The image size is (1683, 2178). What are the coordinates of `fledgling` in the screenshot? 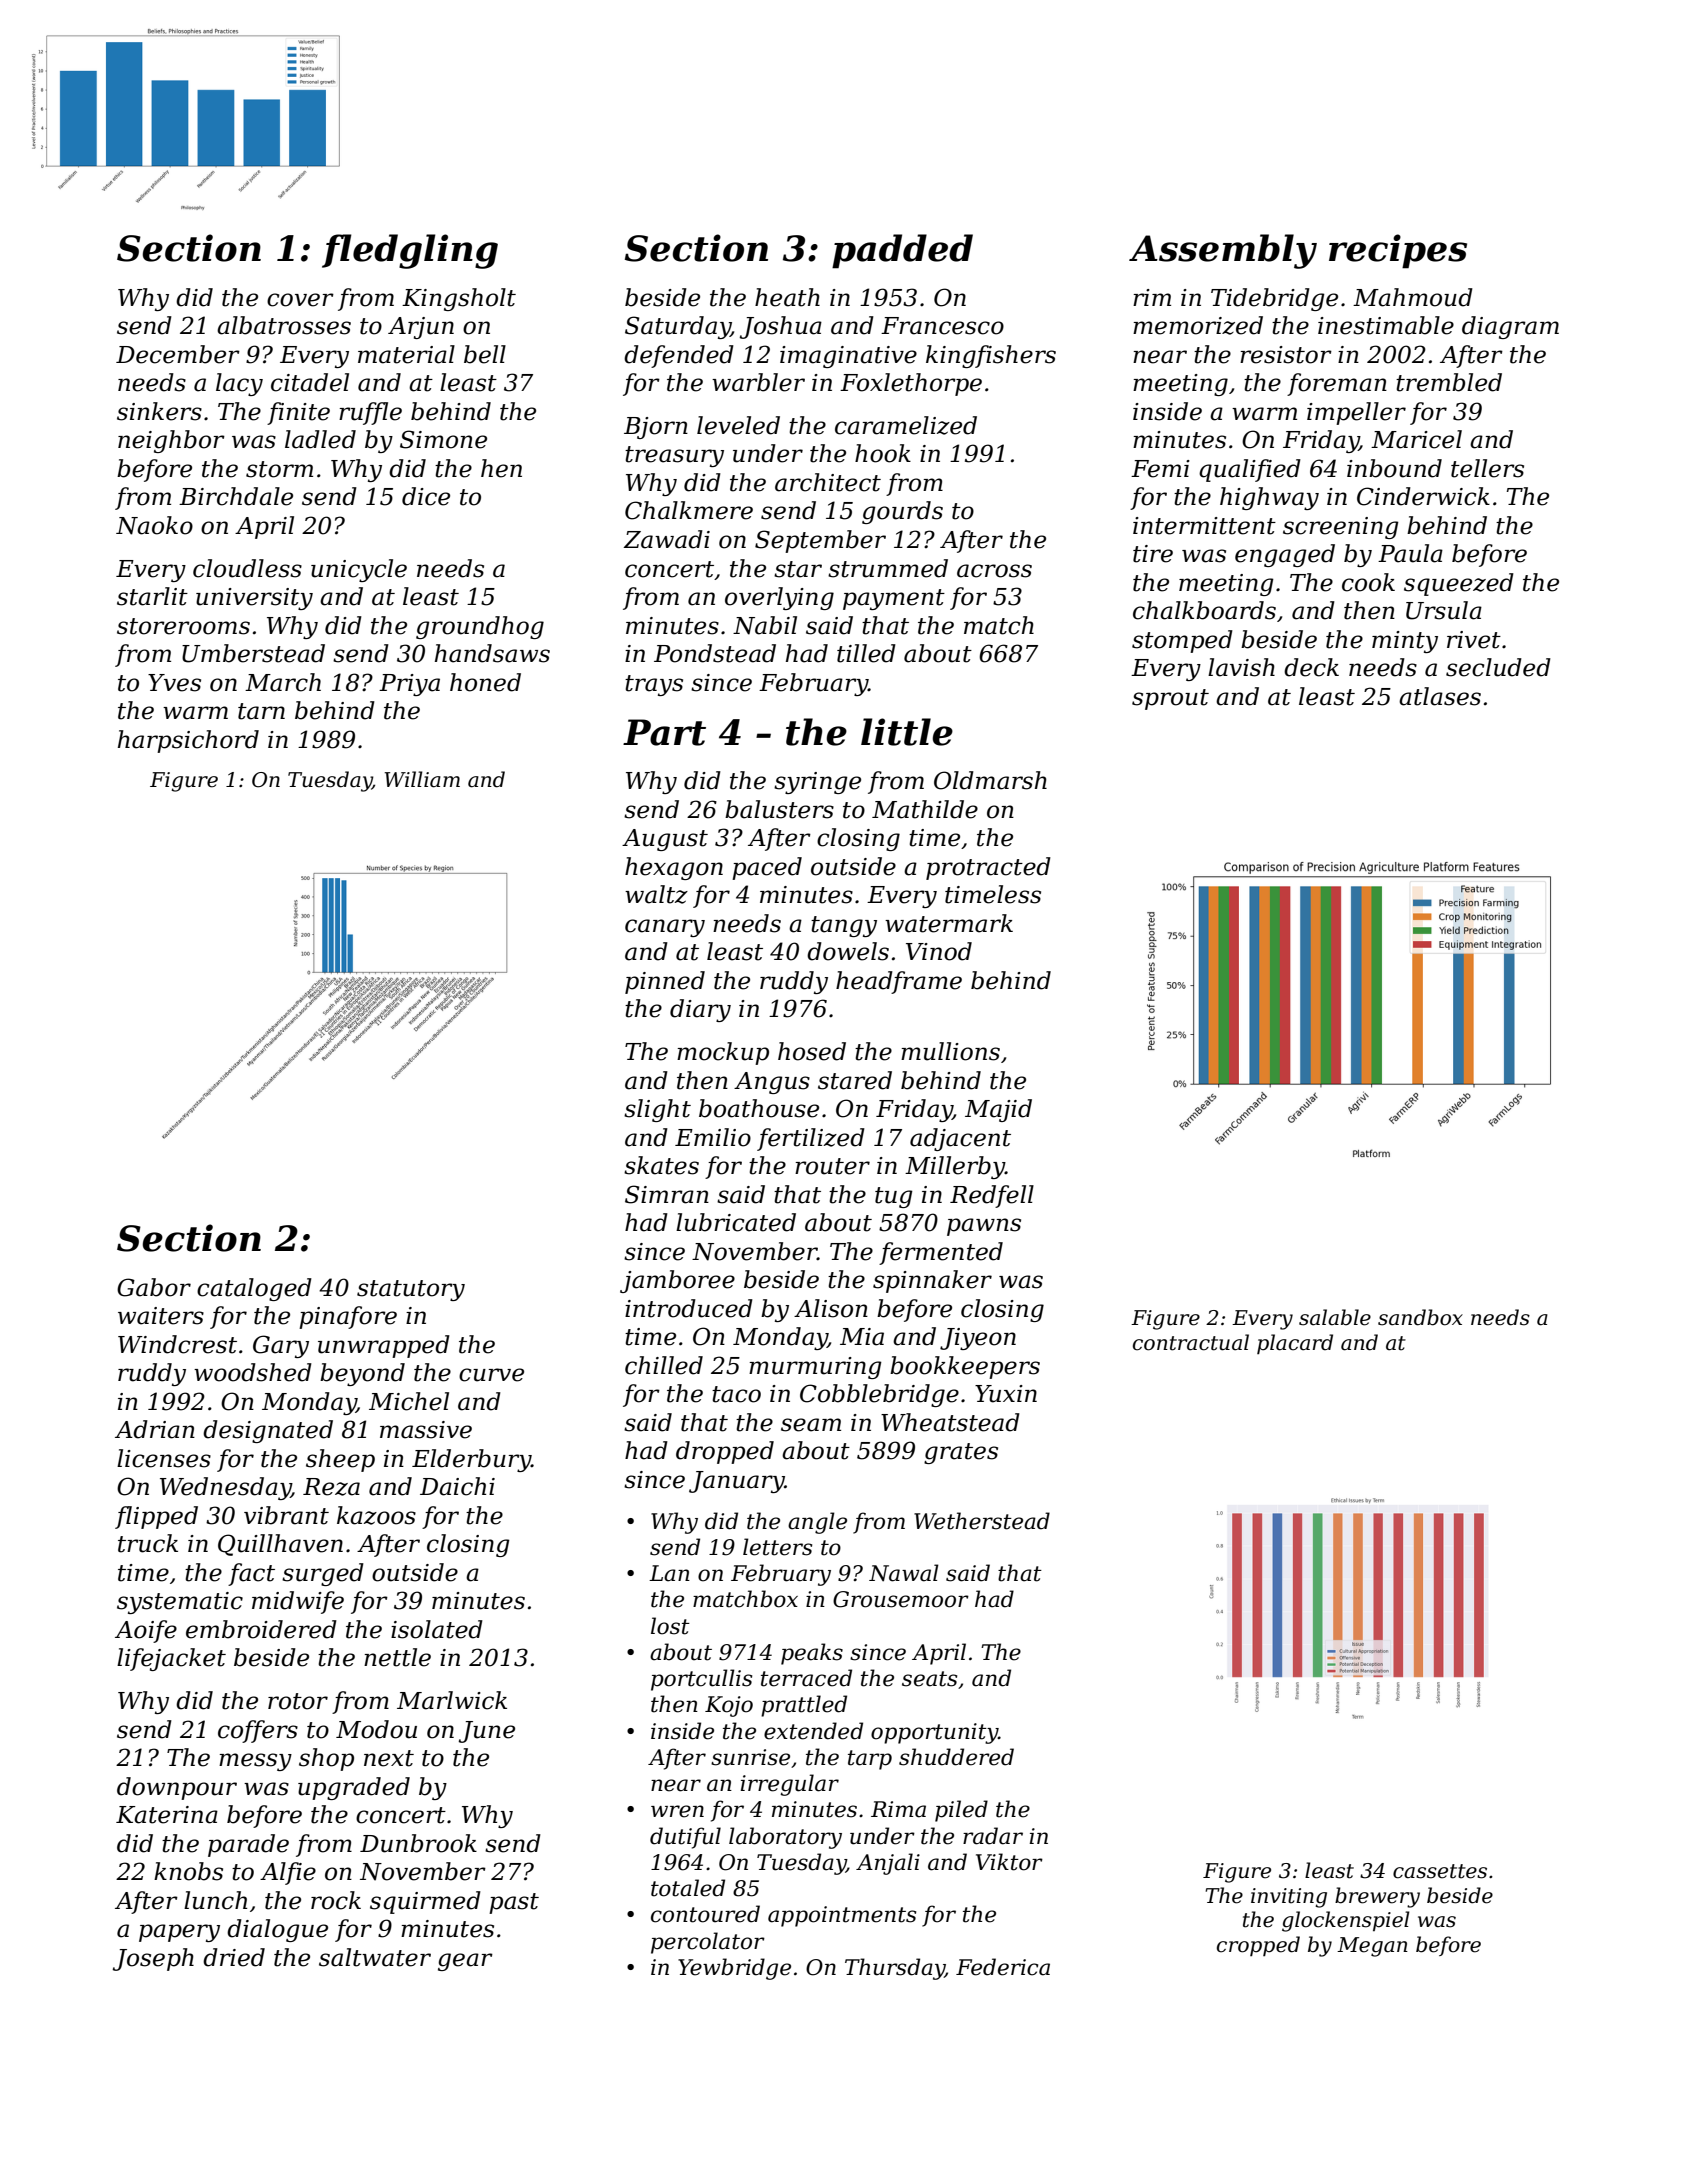 It's located at (410, 251).
